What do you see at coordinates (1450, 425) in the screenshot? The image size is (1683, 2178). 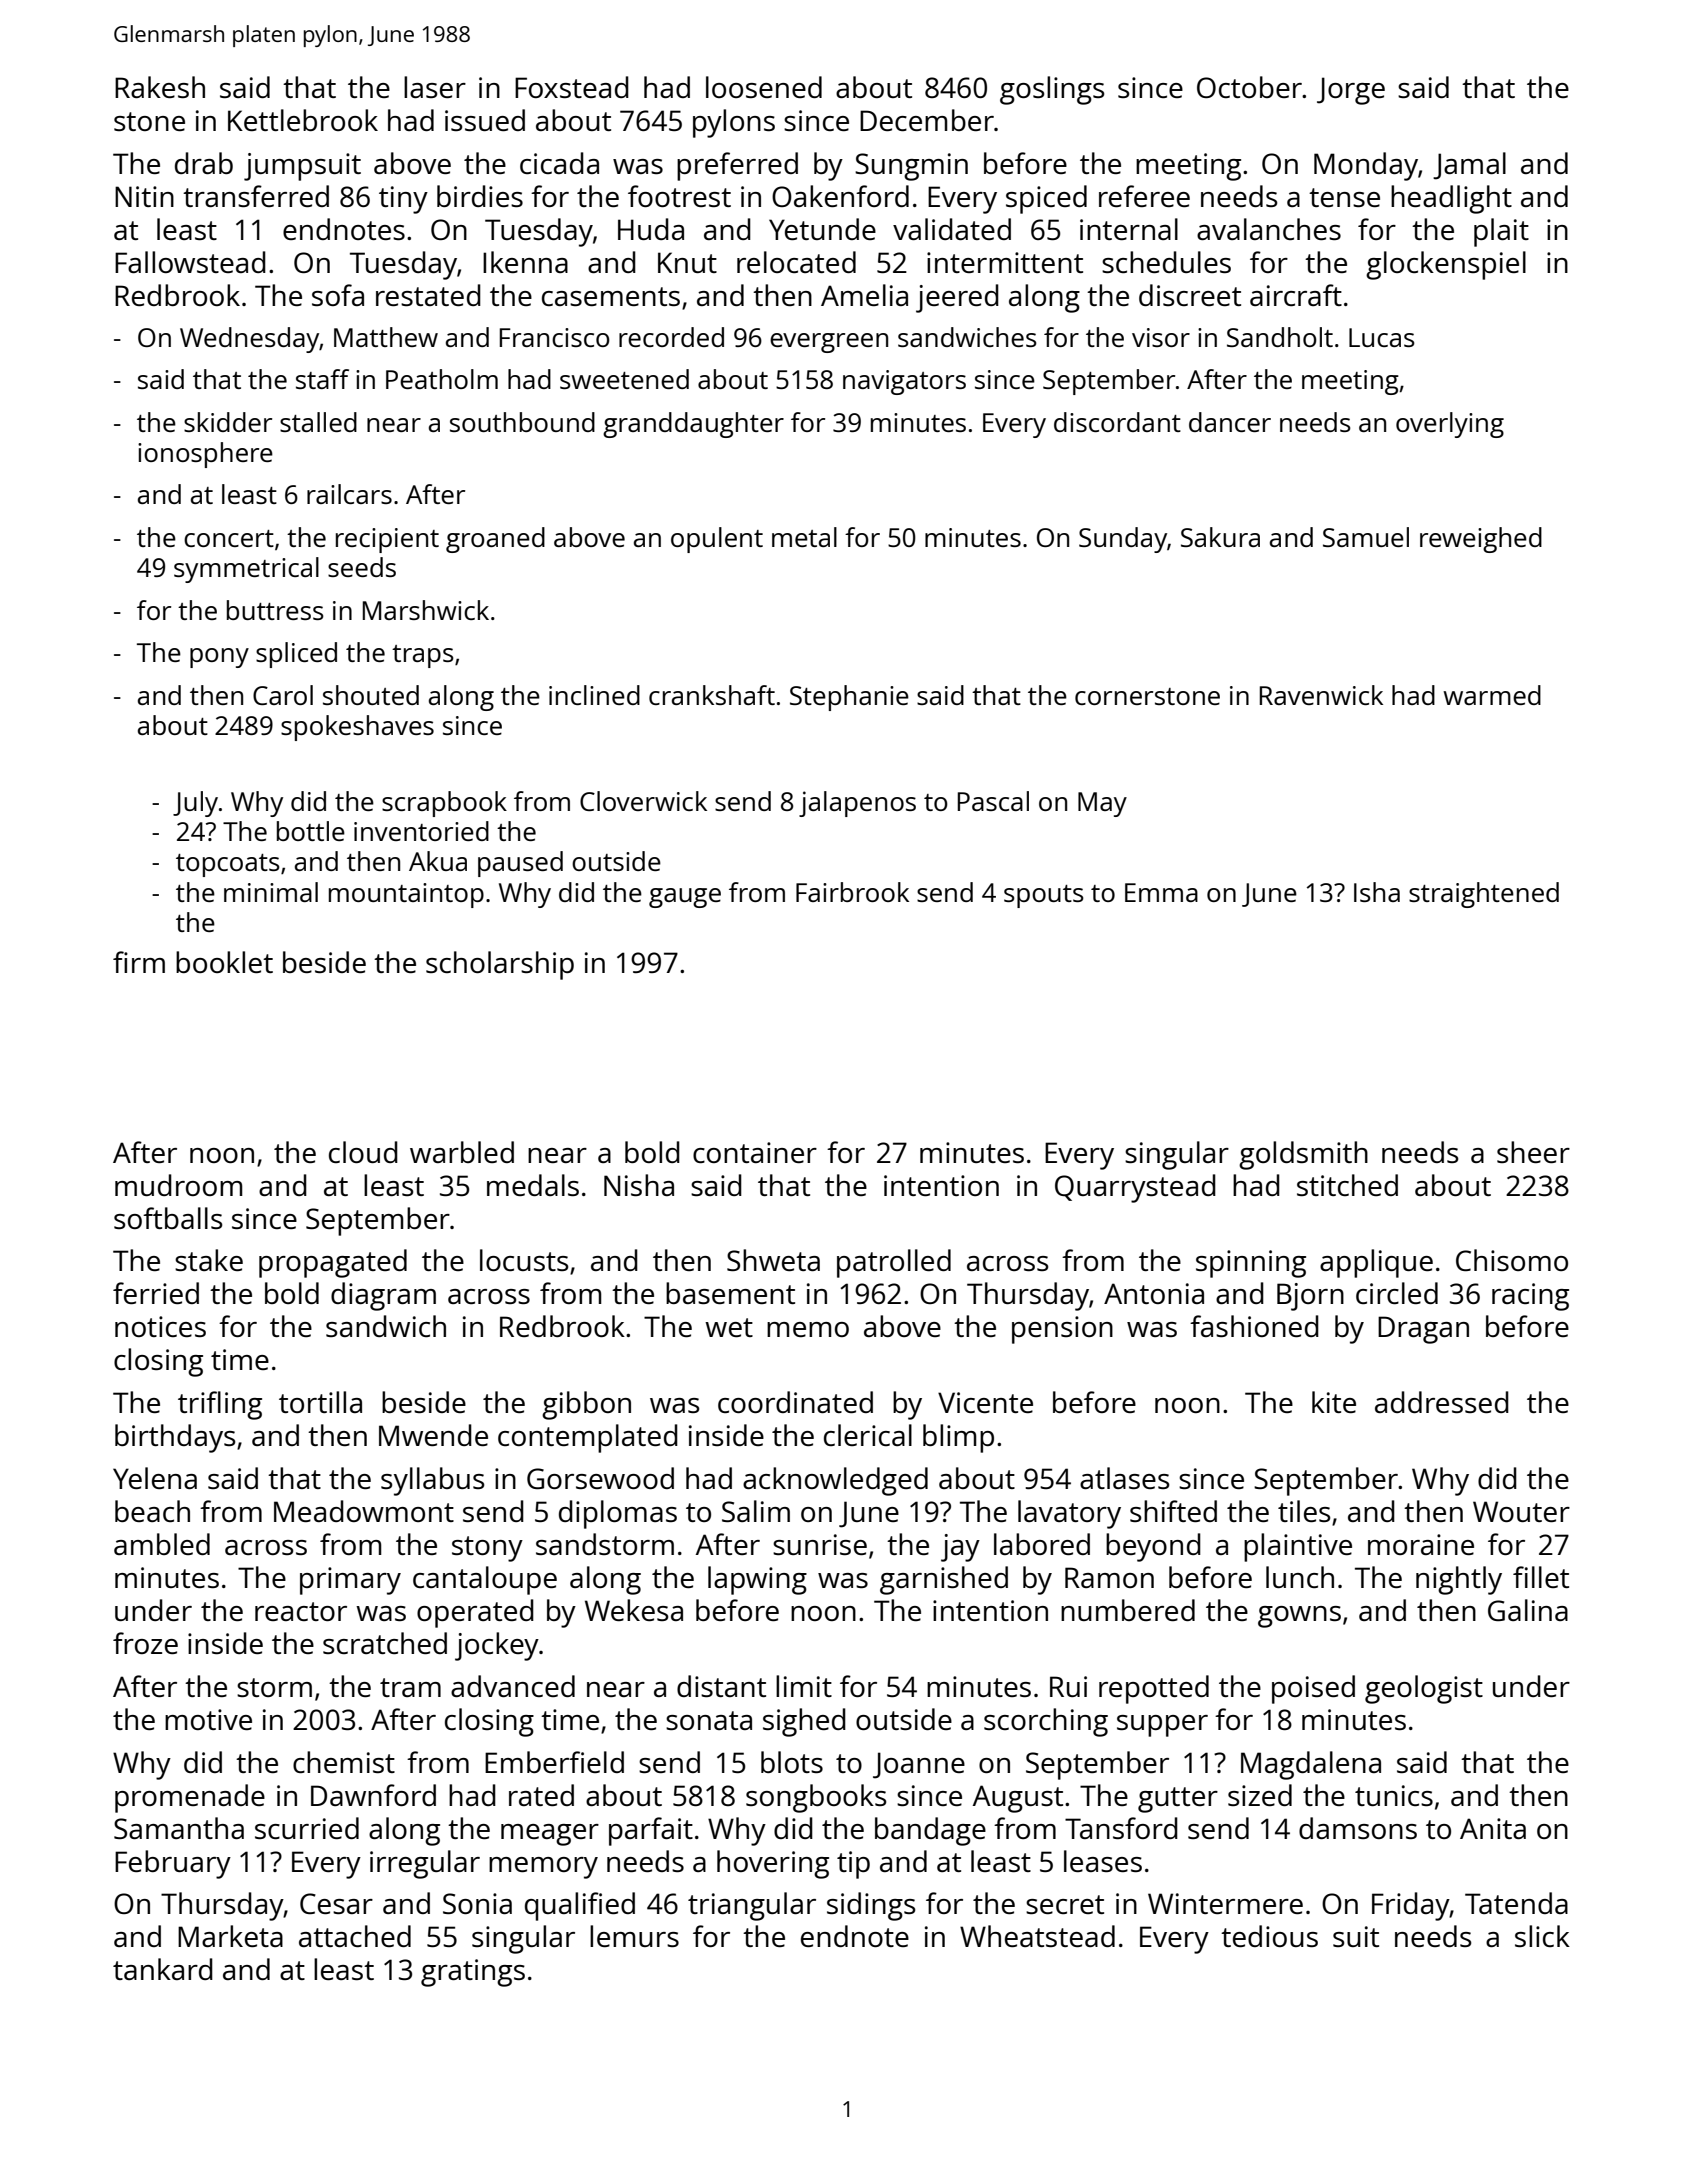 I see `overlying` at bounding box center [1450, 425].
